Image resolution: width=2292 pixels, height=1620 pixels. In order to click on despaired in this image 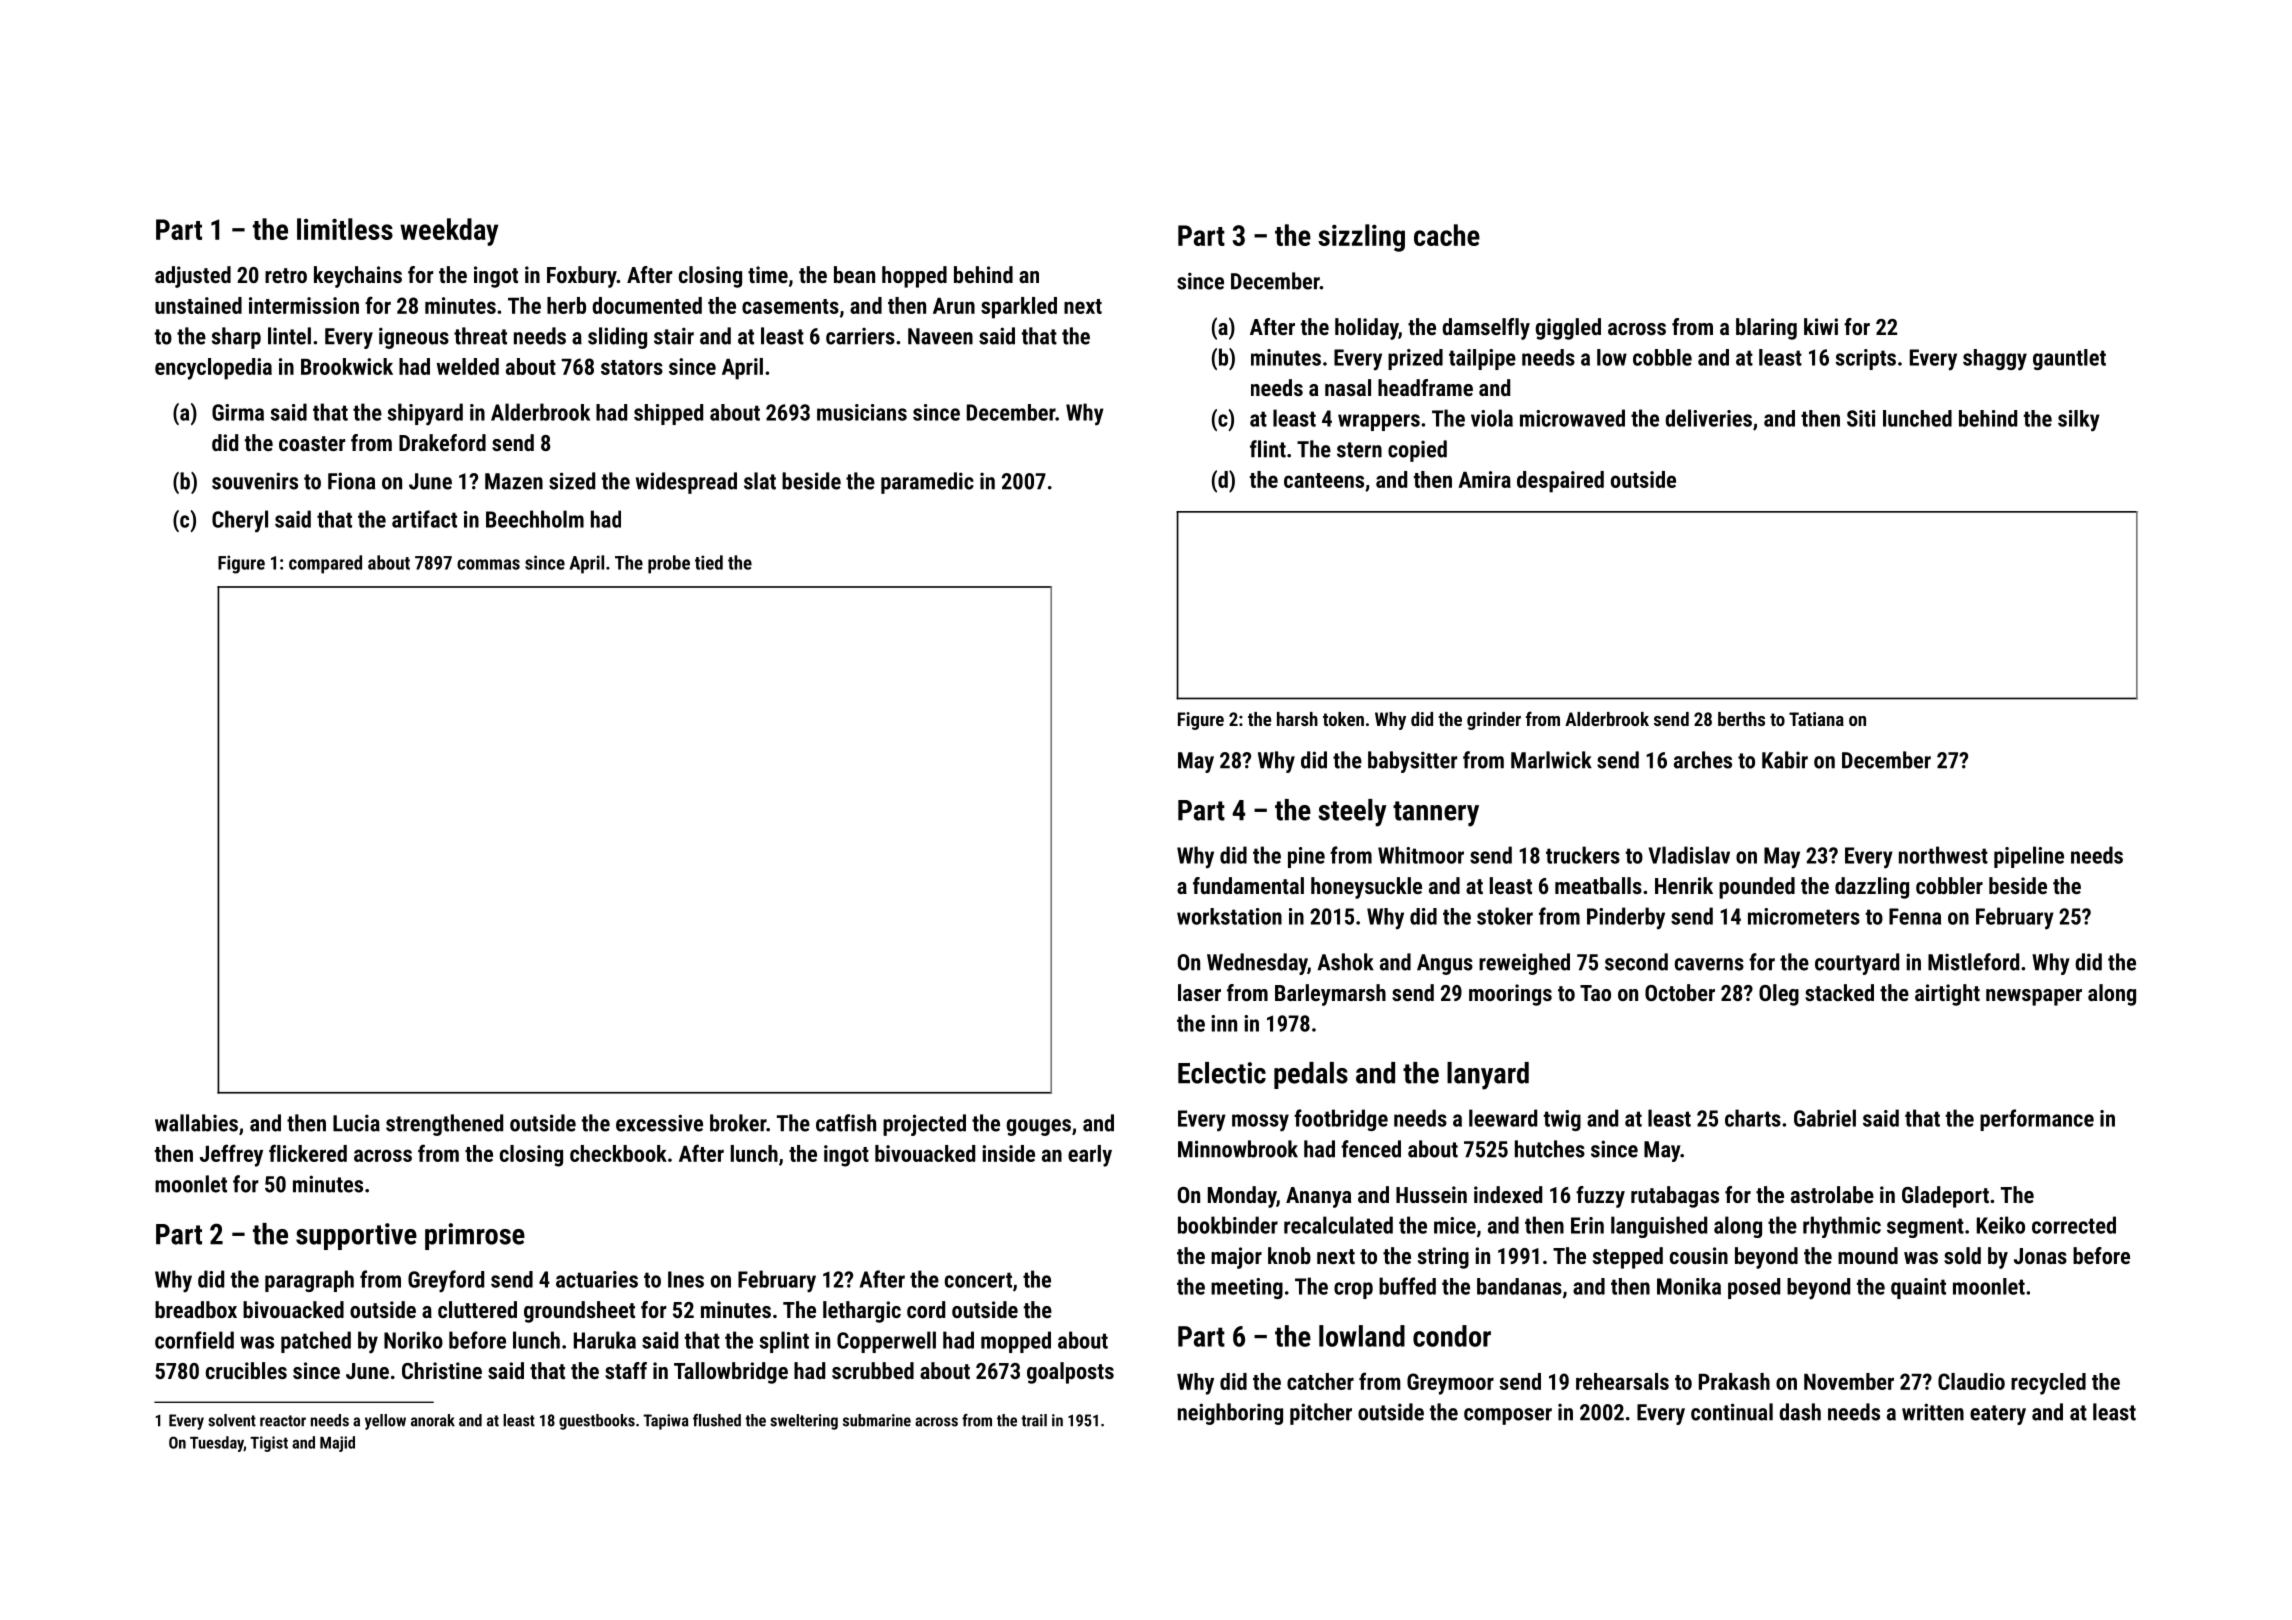, I will do `click(1560, 482)`.
